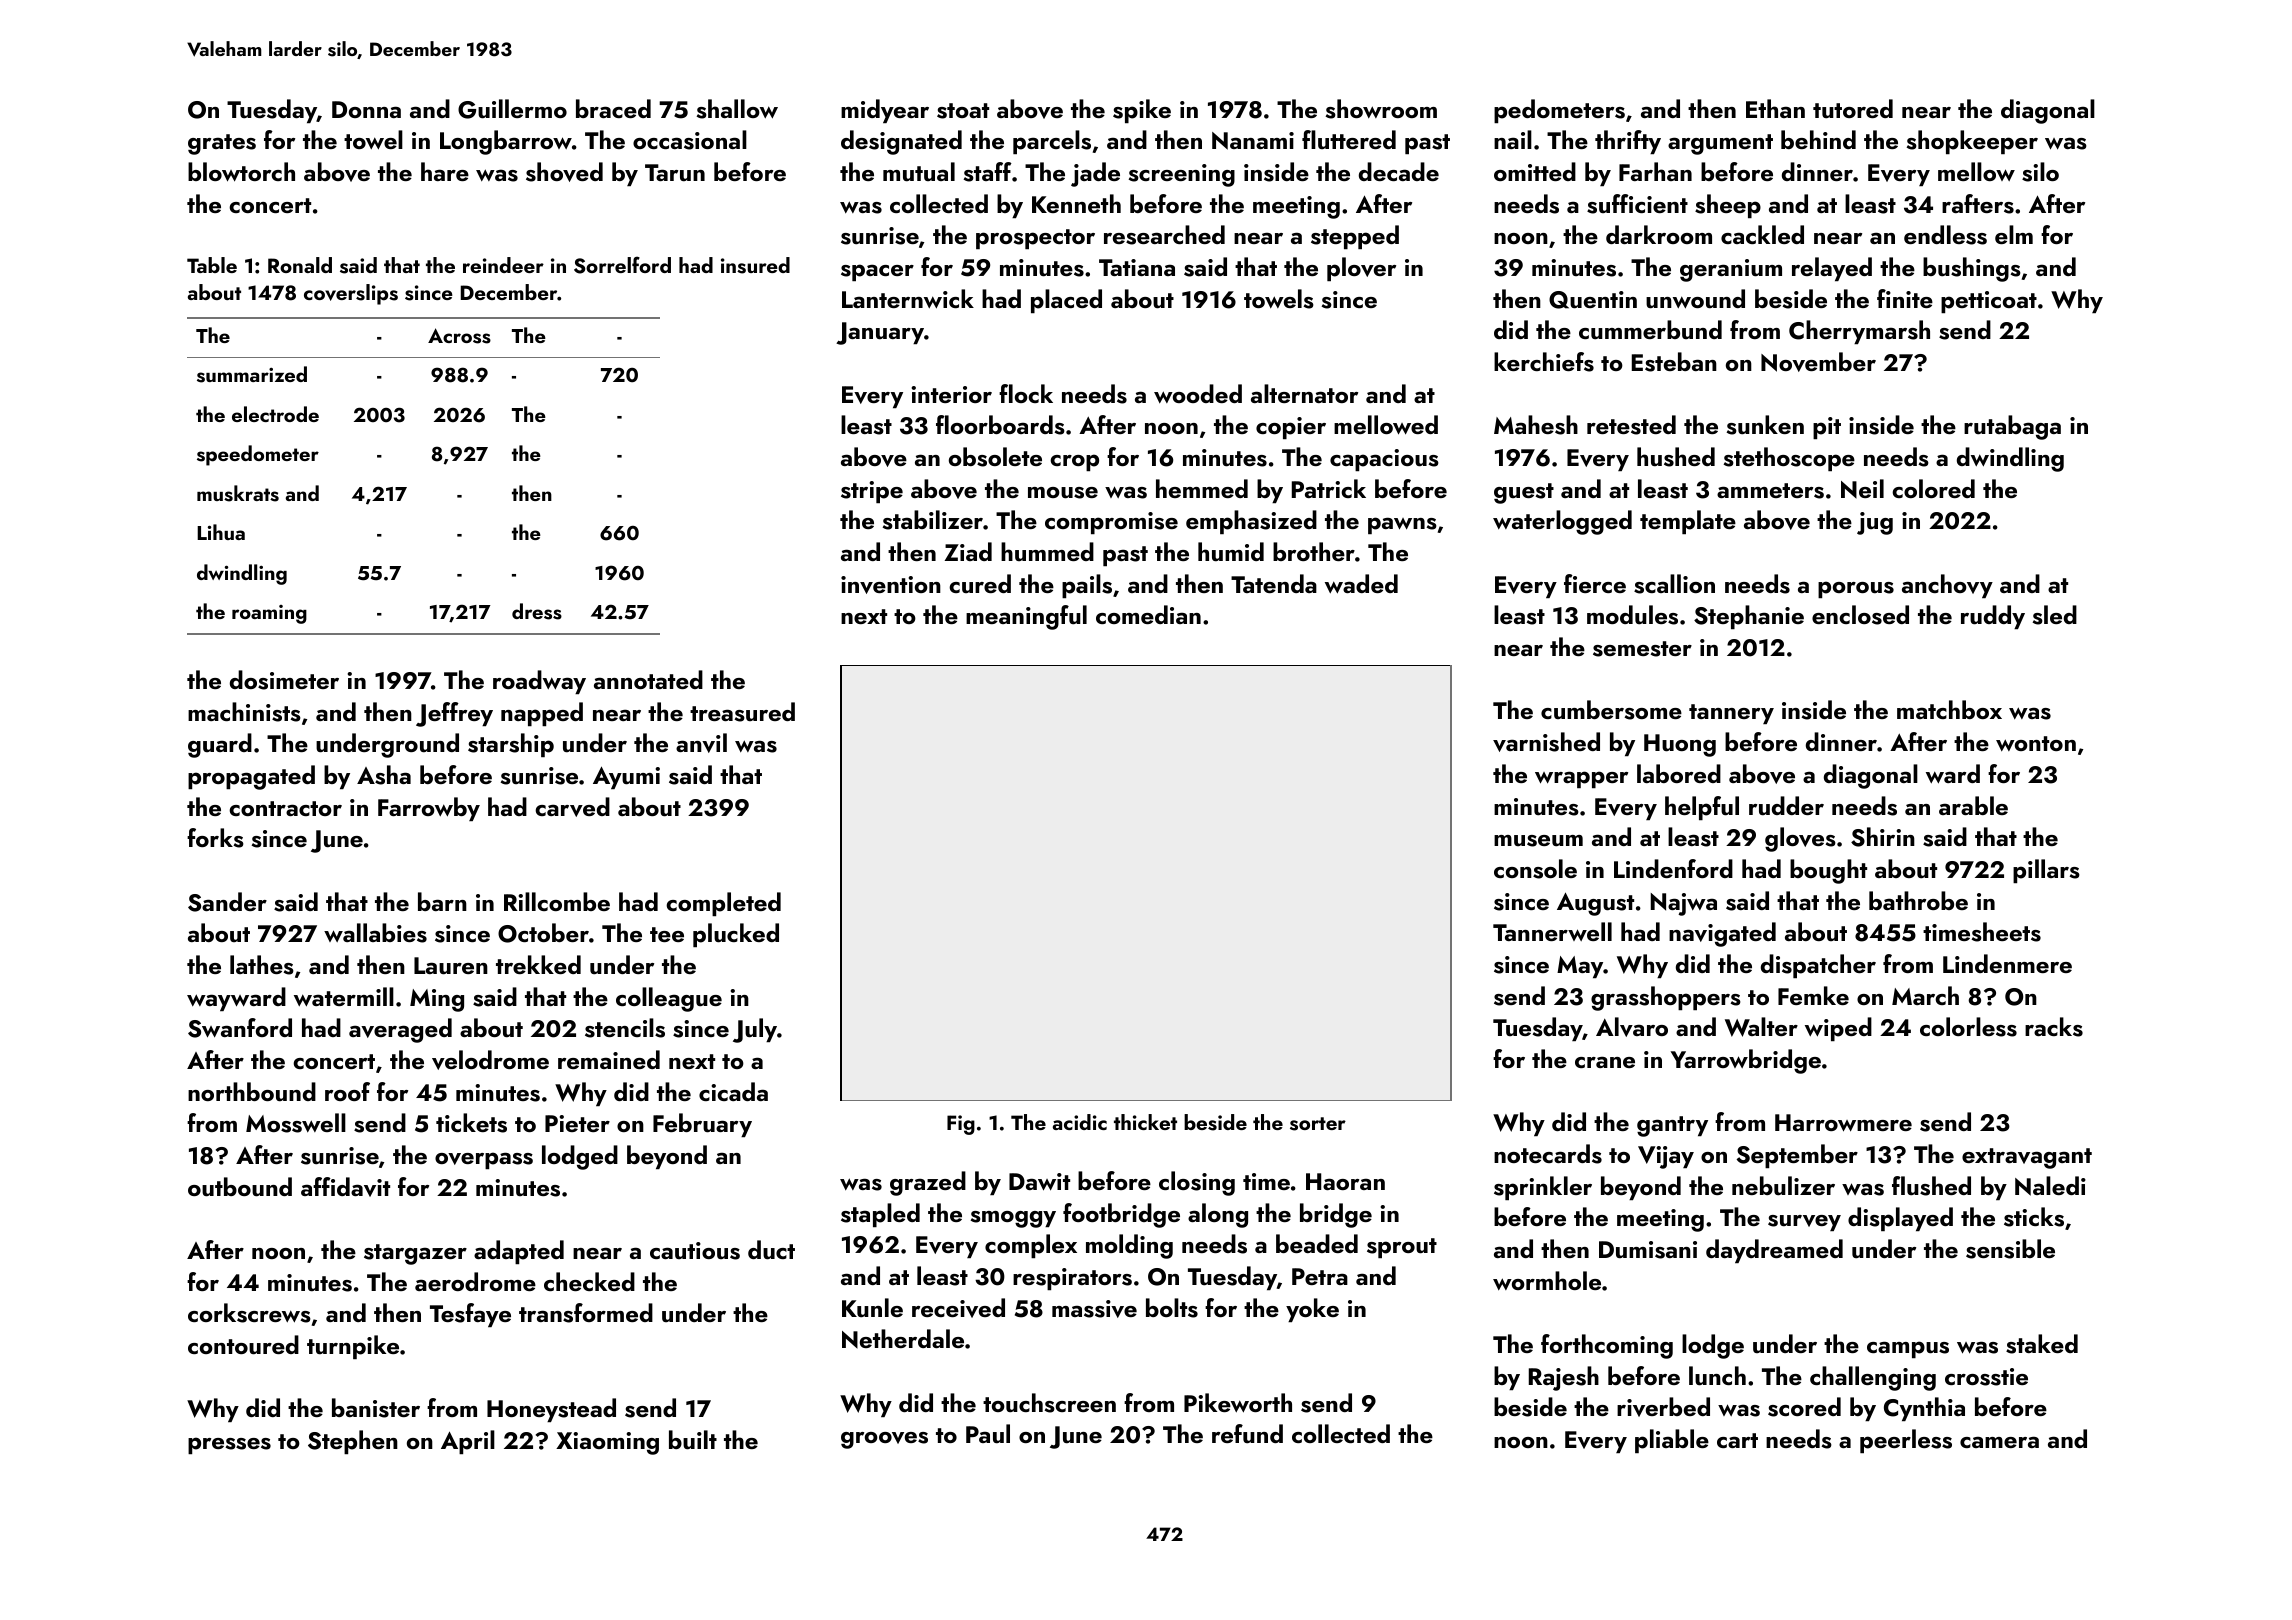  Describe the element at coordinates (1381, 109) in the screenshot. I see `showroom` at that location.
